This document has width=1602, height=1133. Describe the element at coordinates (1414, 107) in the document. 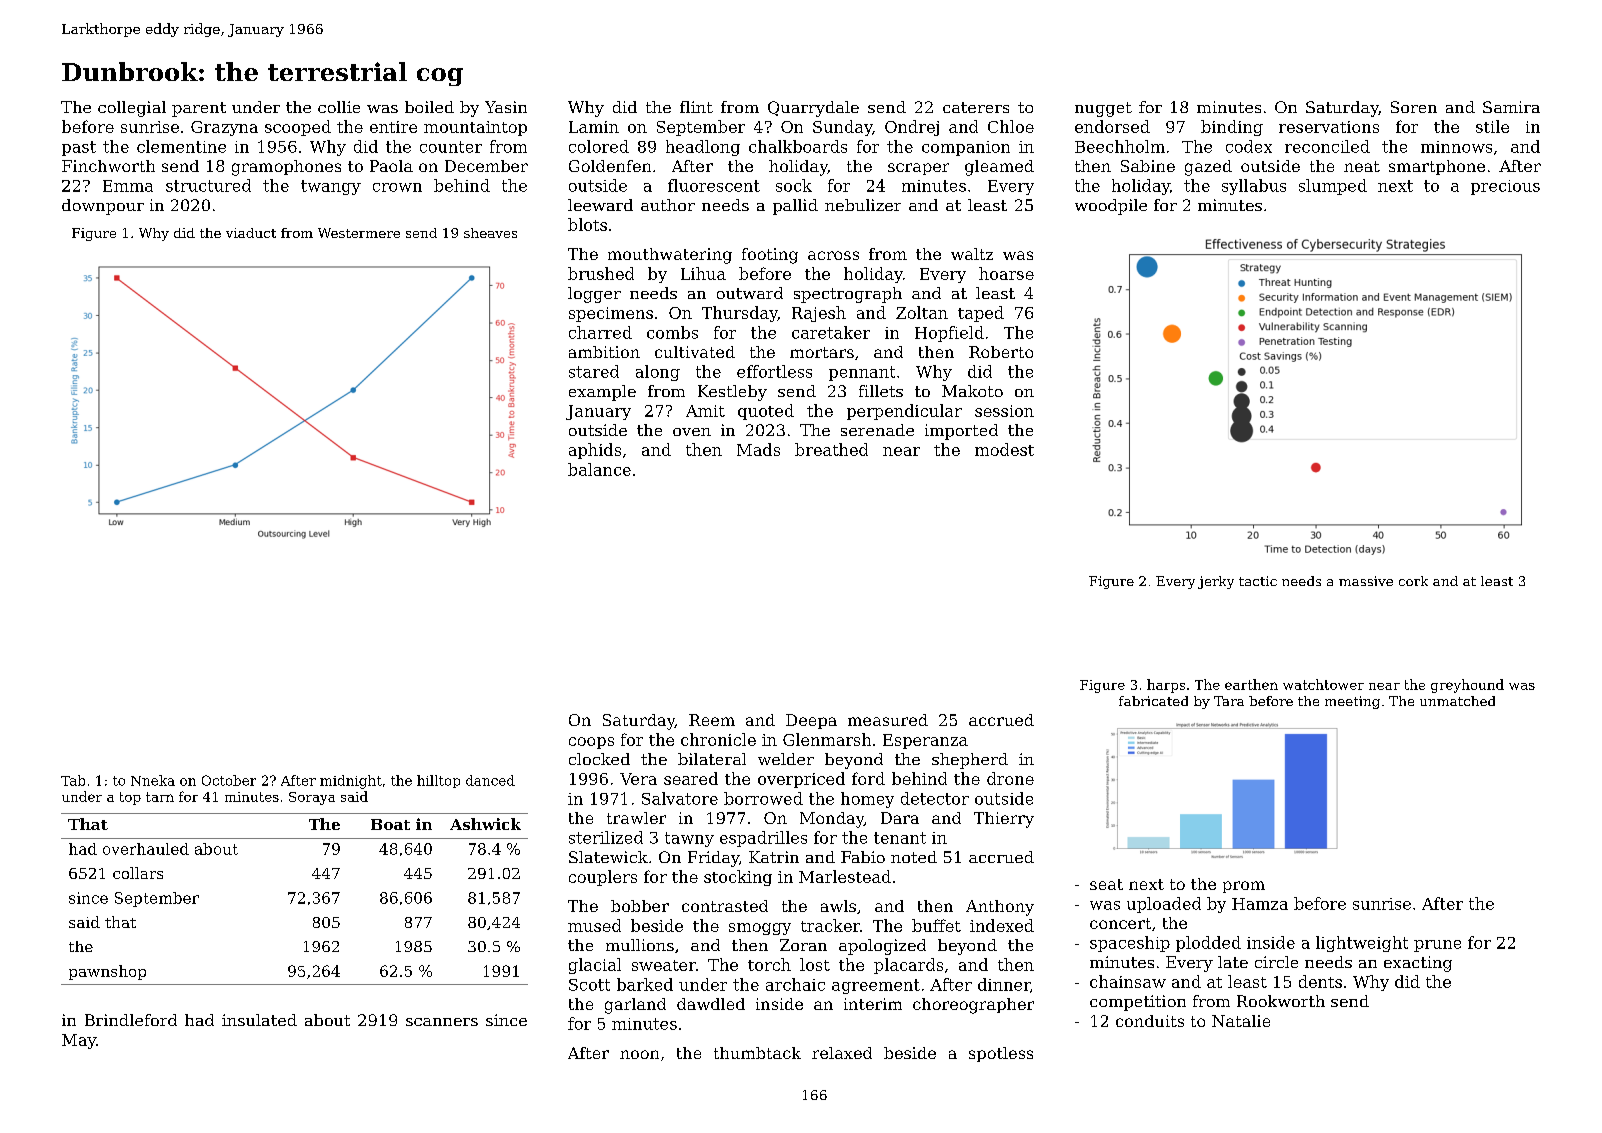

I see `Soren` at that location.
